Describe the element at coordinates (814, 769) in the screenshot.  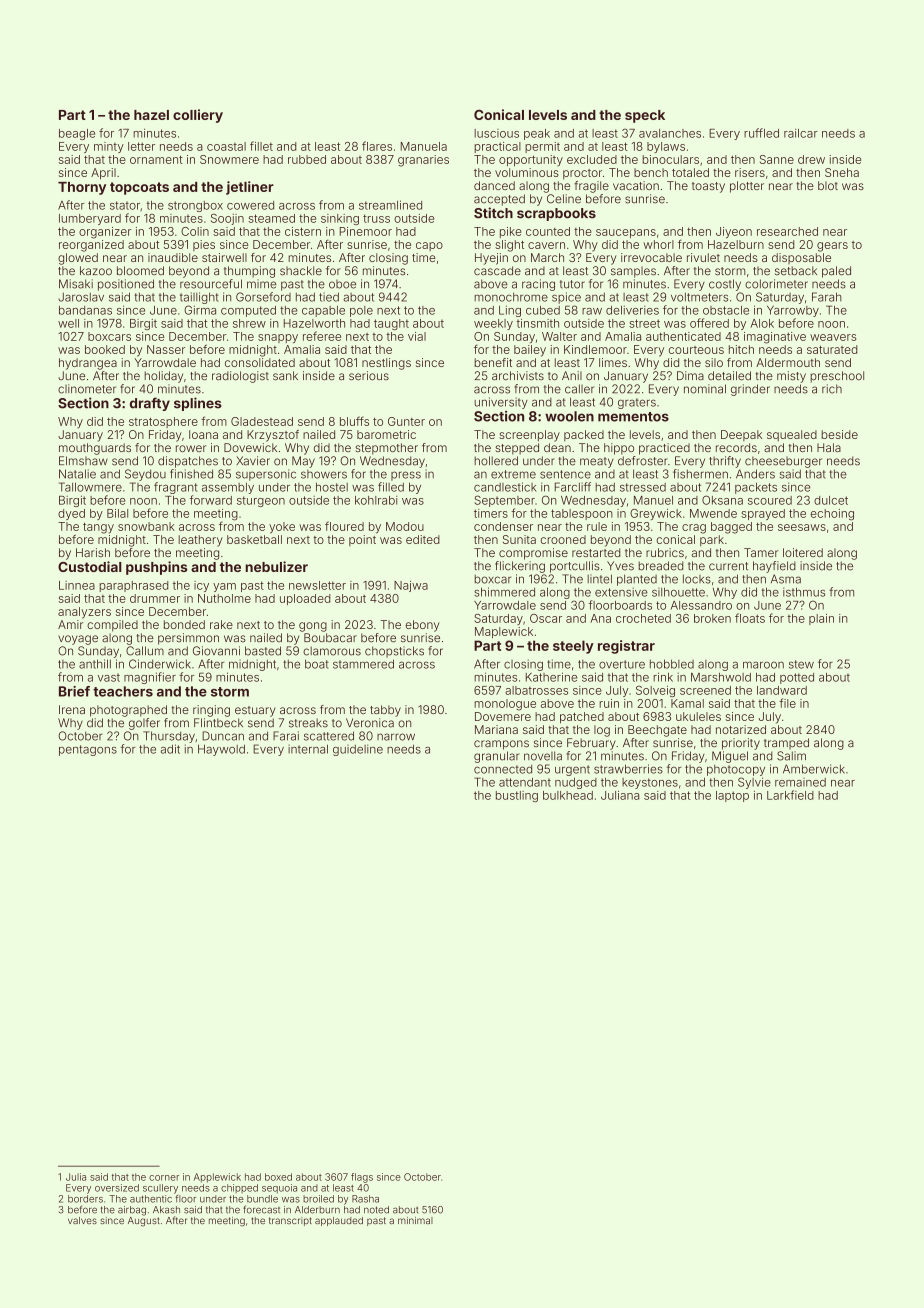
I see `Amberwick` at that location.
